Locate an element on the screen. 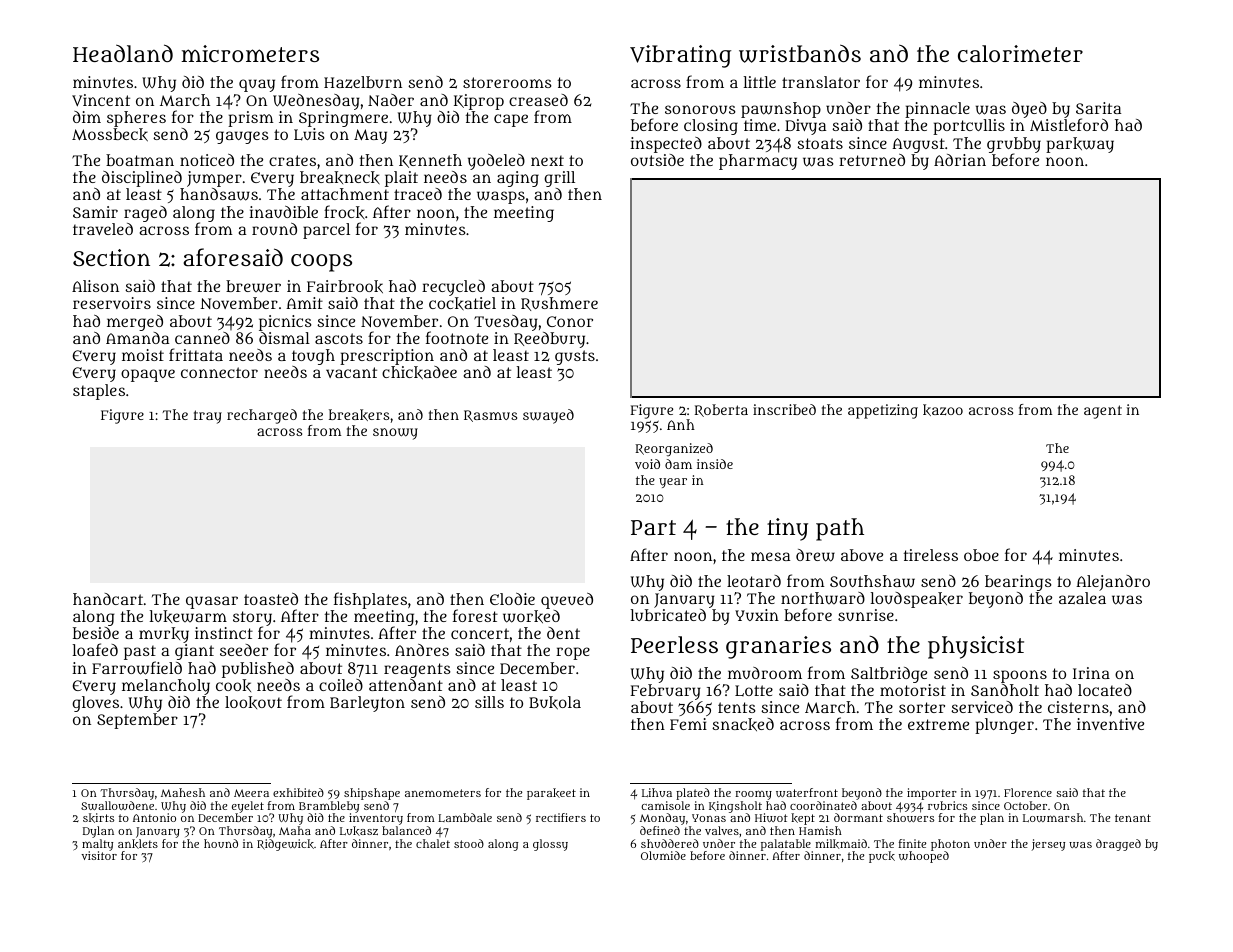  calorimeter is located at coordinates (1020, 53).
